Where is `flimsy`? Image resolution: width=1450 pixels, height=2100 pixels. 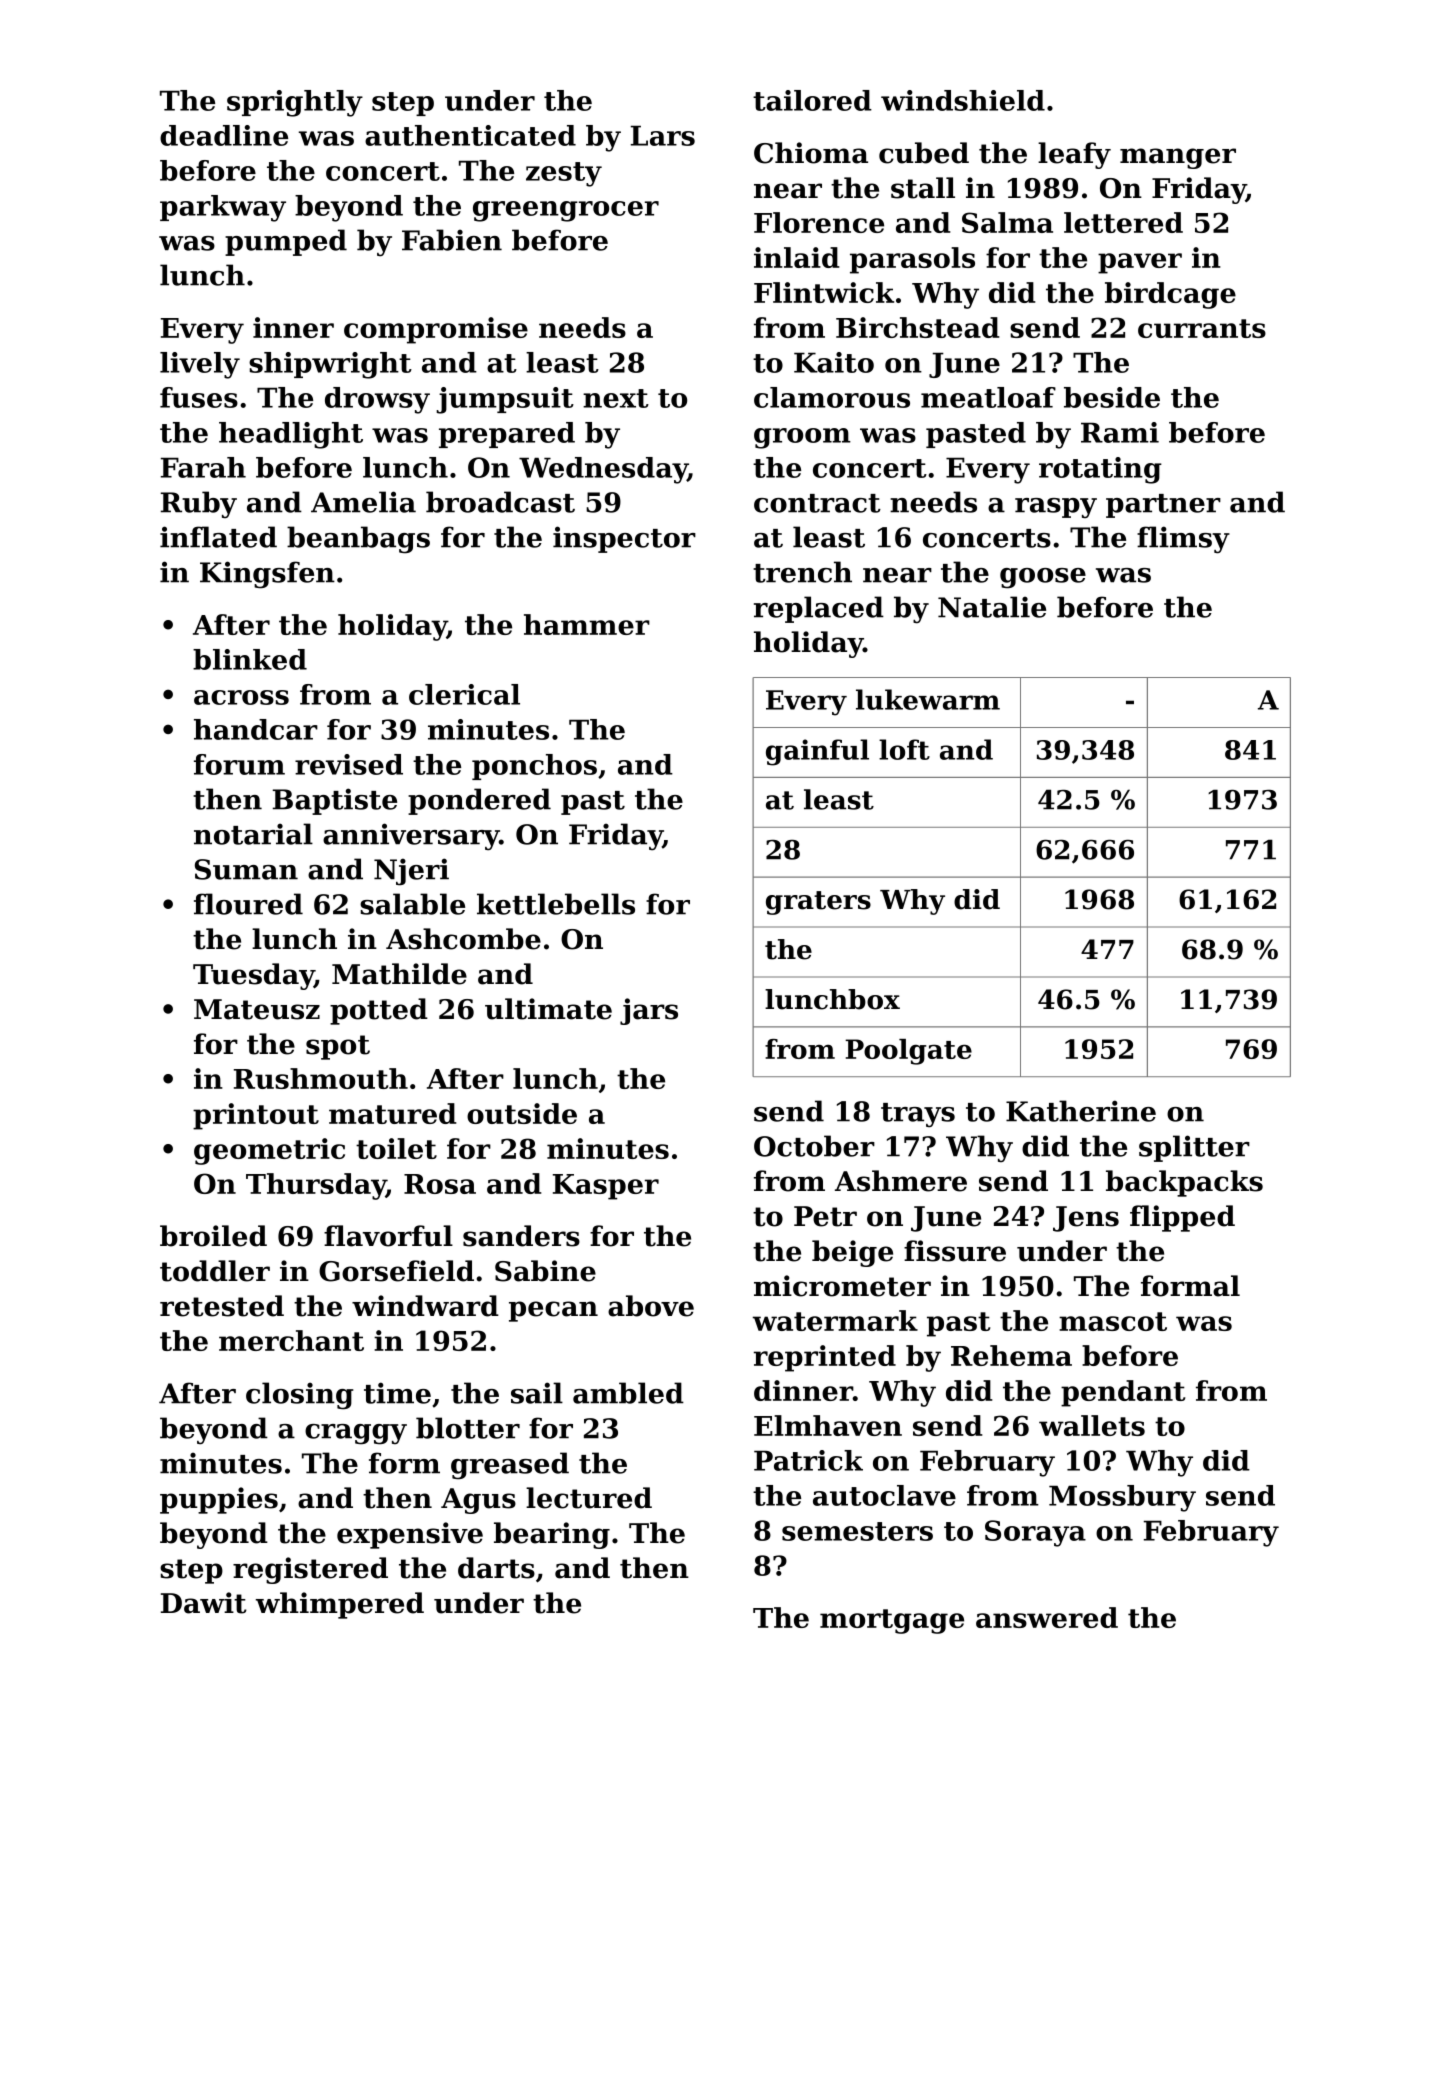
flimsy is located at coordinates (1183, 540).
